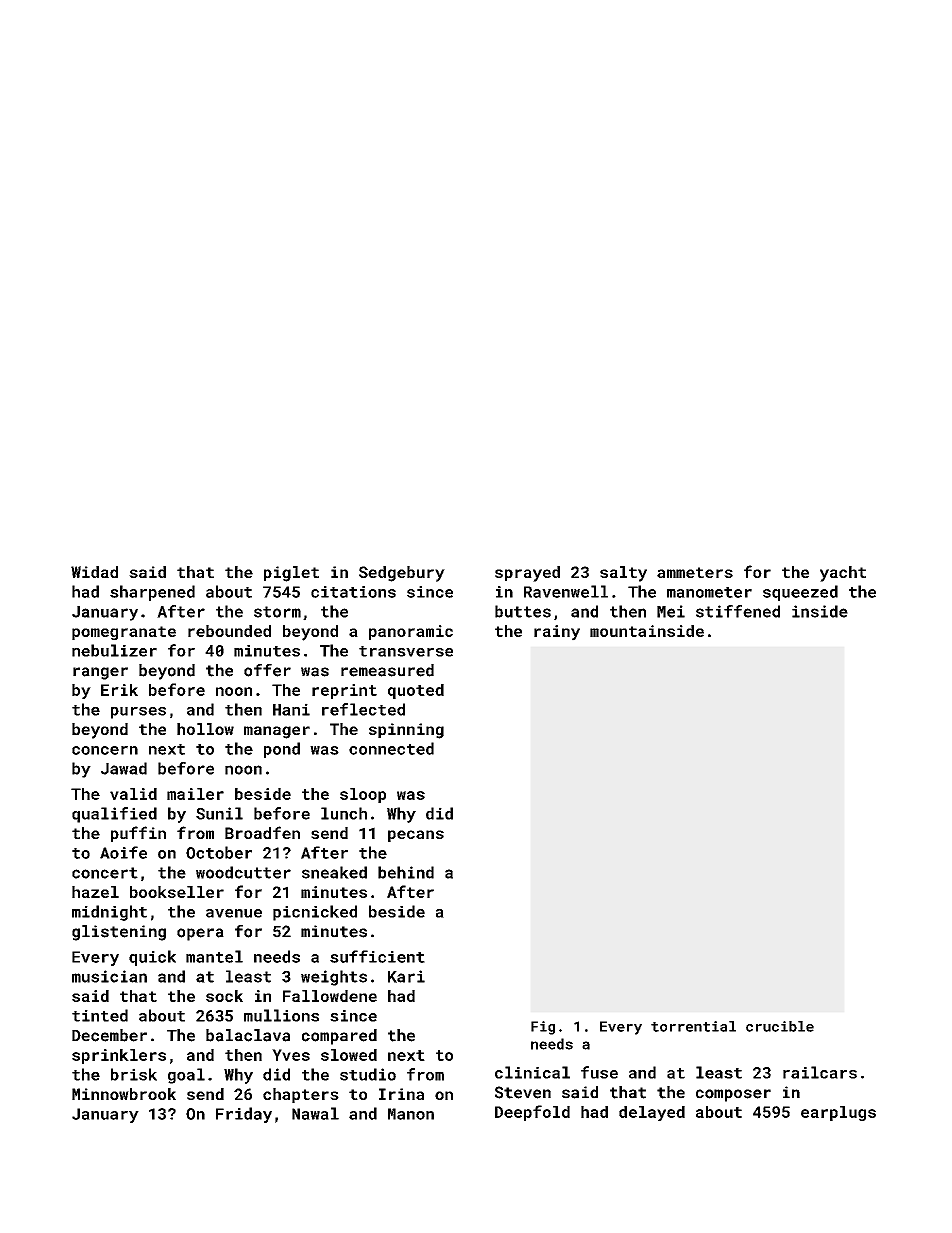 This screenshot has height=1233, width=952. Describe the element at coordinates (406, 872) in the screenshot. I see `behind` at that location.
